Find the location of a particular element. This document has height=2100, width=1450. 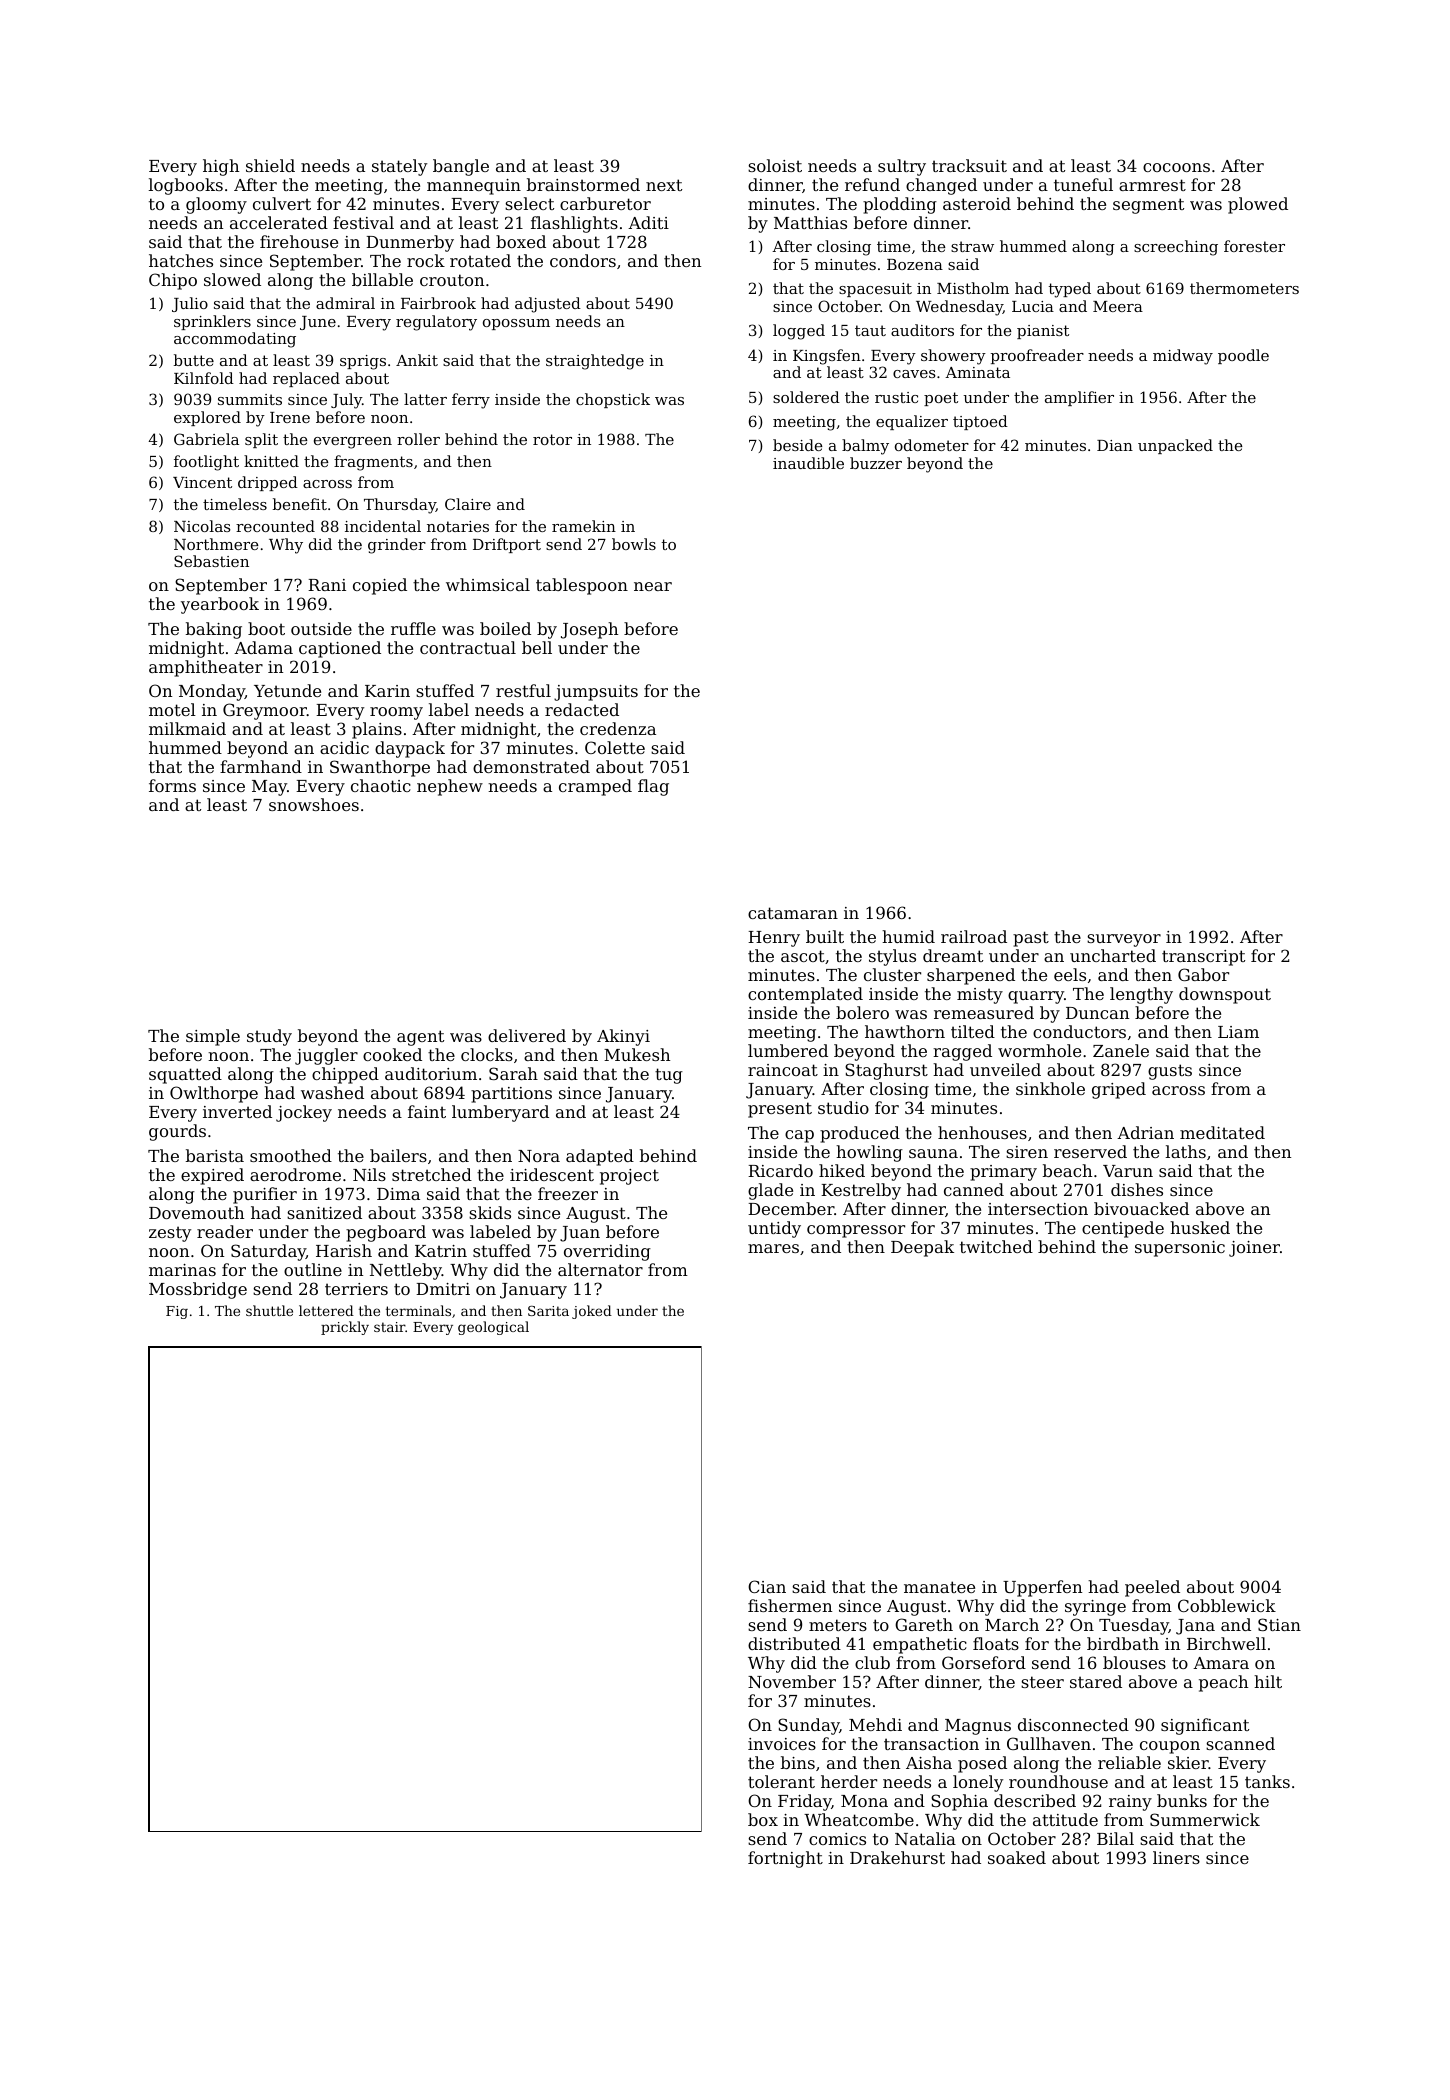

festival is located at coordinates (363, 222).
